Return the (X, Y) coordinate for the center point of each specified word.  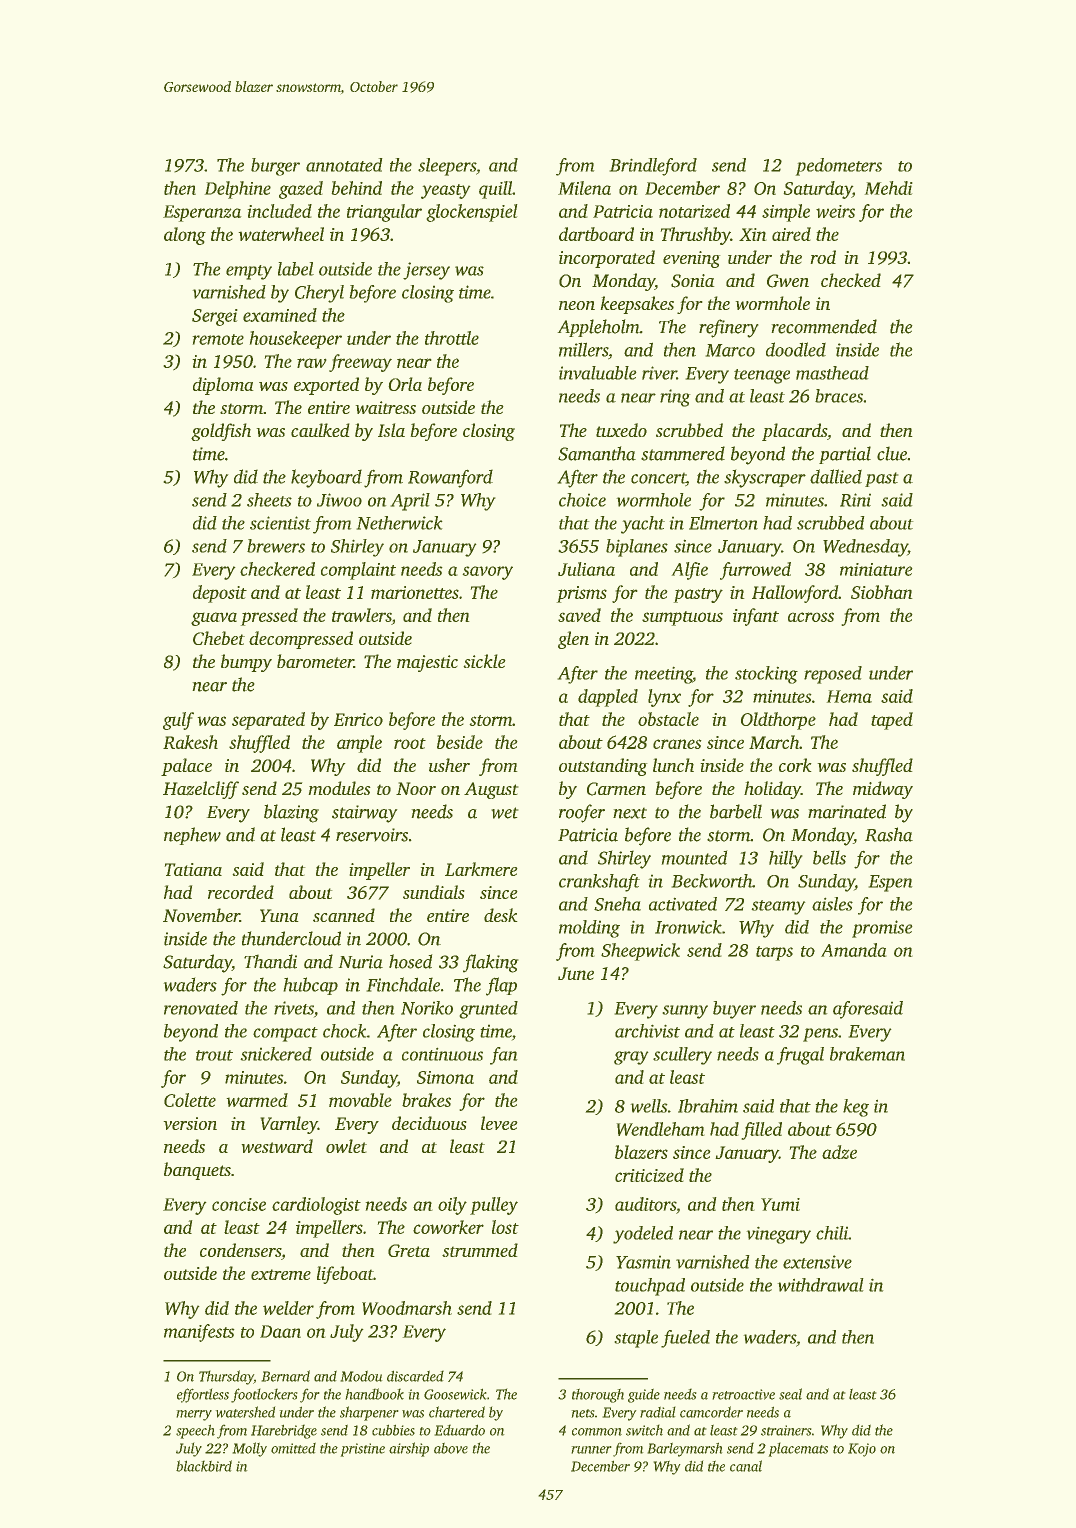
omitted (293, 1448)
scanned (344, 915)
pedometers (838, 167)
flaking (491, 963)
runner (591, 1450)
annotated (344, 165)
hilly (786, 859)
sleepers (447, 167)
